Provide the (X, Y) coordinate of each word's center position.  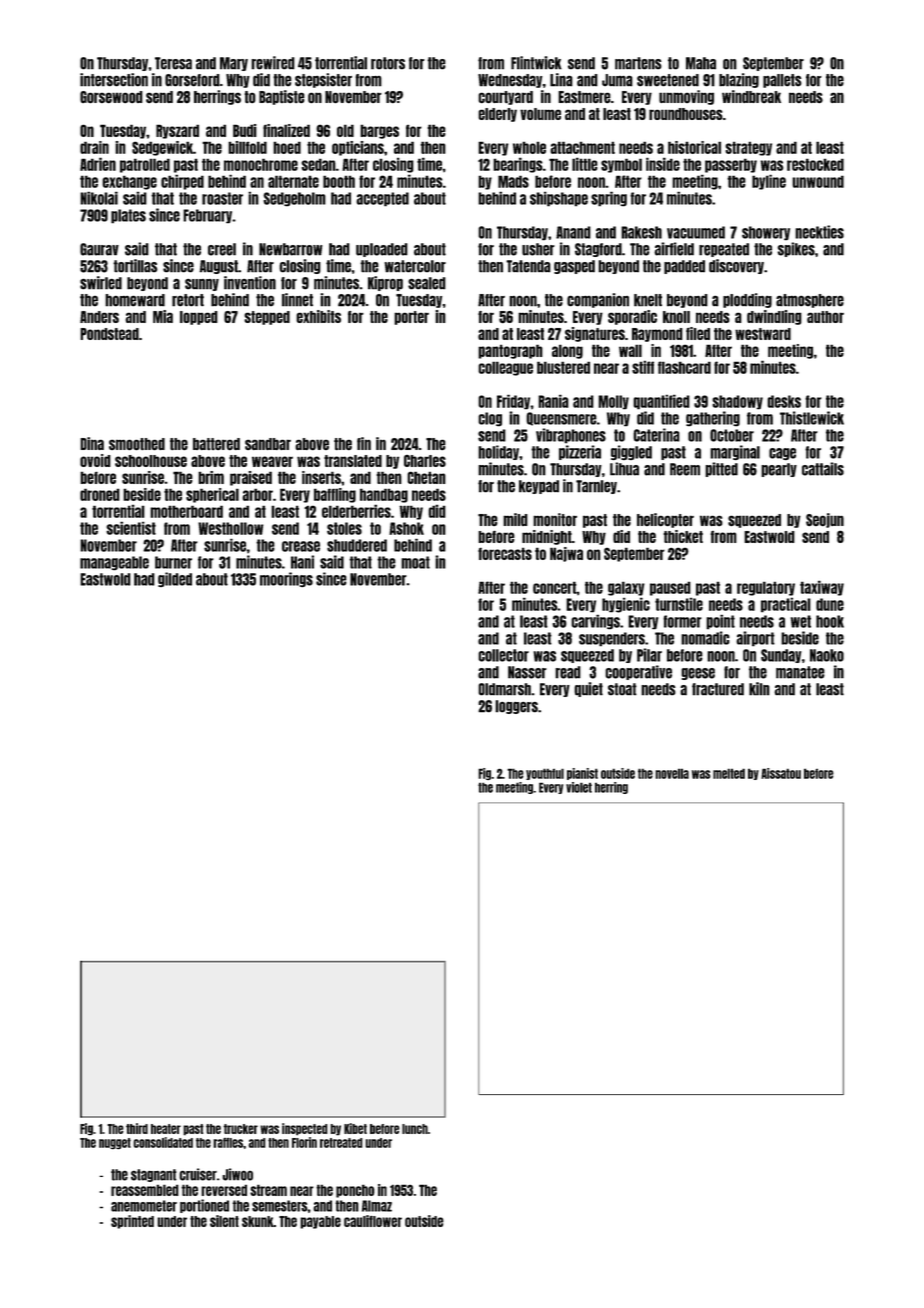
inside (663, 164)
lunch (415, 1129)
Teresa (173, 63)
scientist (131, 528)
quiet (588, 689)
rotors (388, 63)
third (137, 1128)
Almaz (377, 1206)
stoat (622, 689)
